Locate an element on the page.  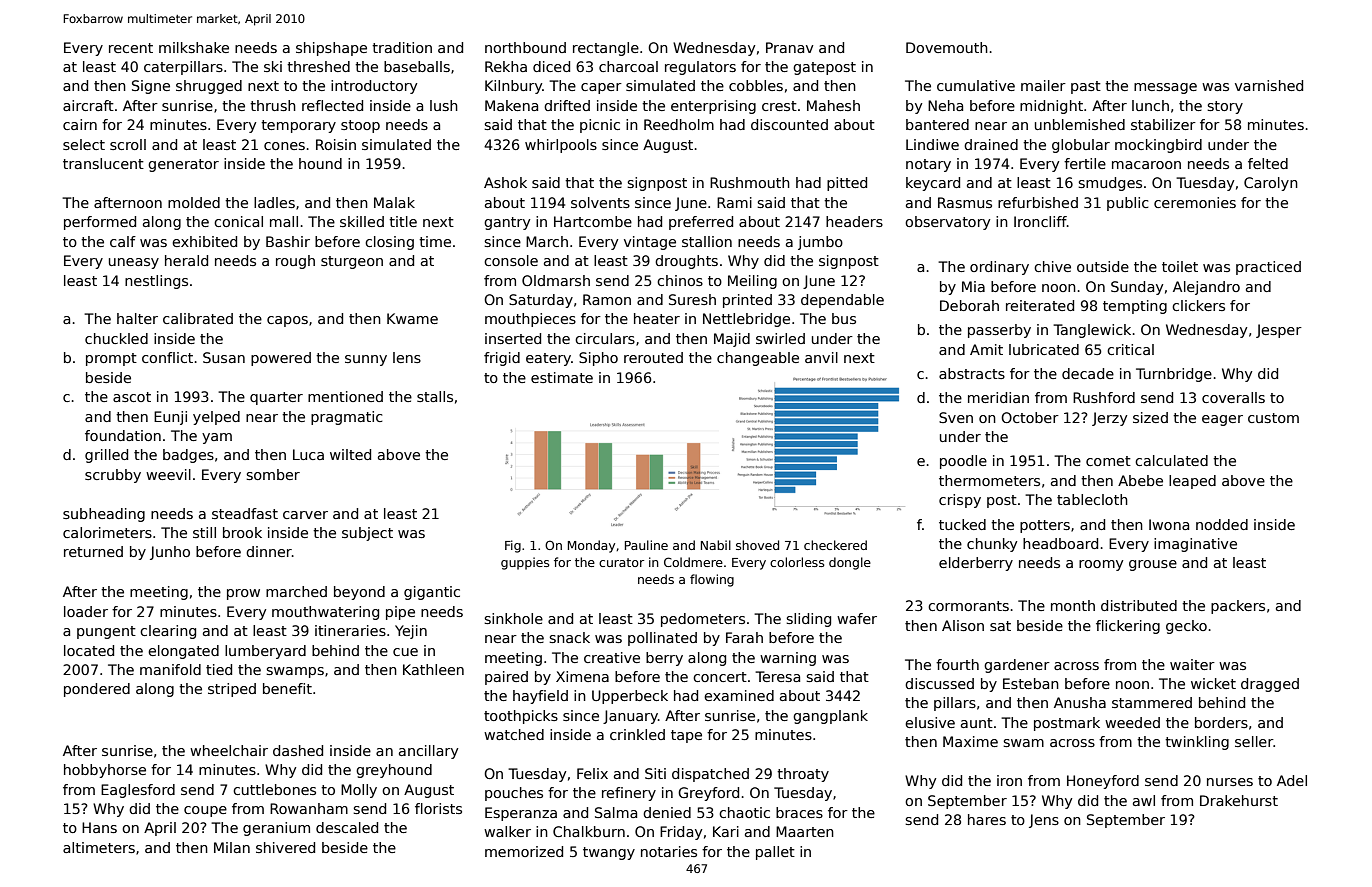
quarter is located at coordinates (276, 398).
